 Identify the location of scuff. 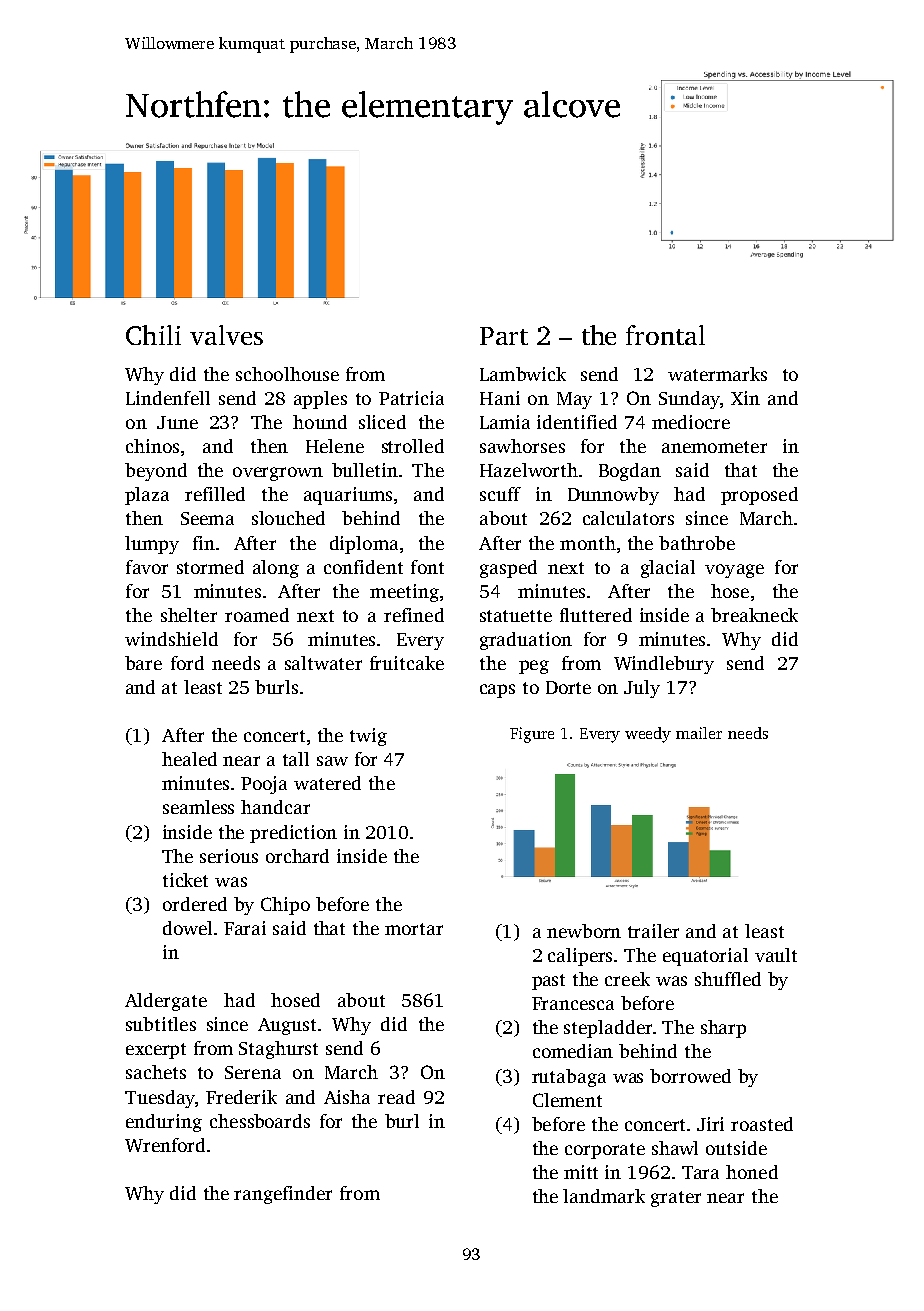
(500, 494).
